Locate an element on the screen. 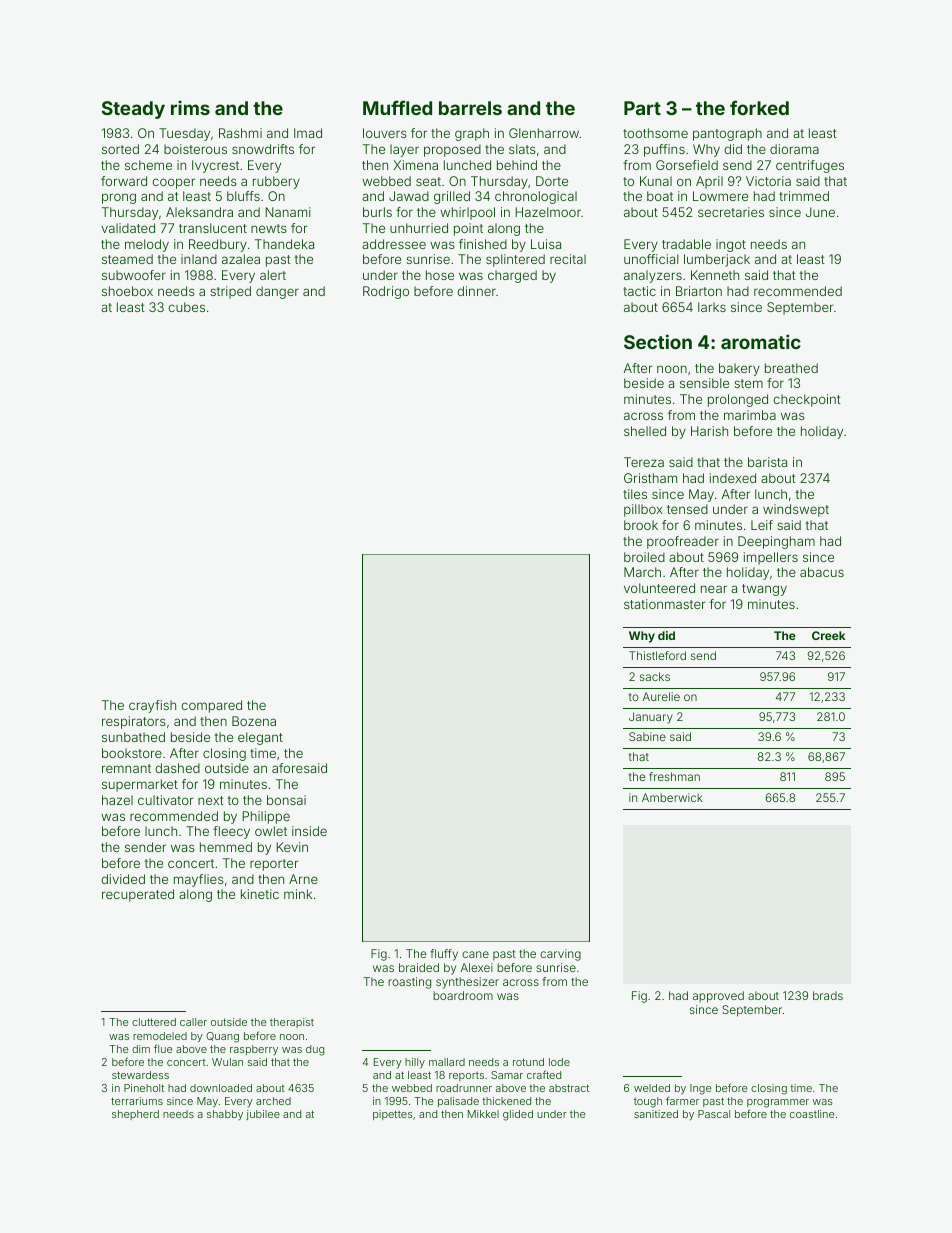  shoebox is located at coordinates (127, 291).
